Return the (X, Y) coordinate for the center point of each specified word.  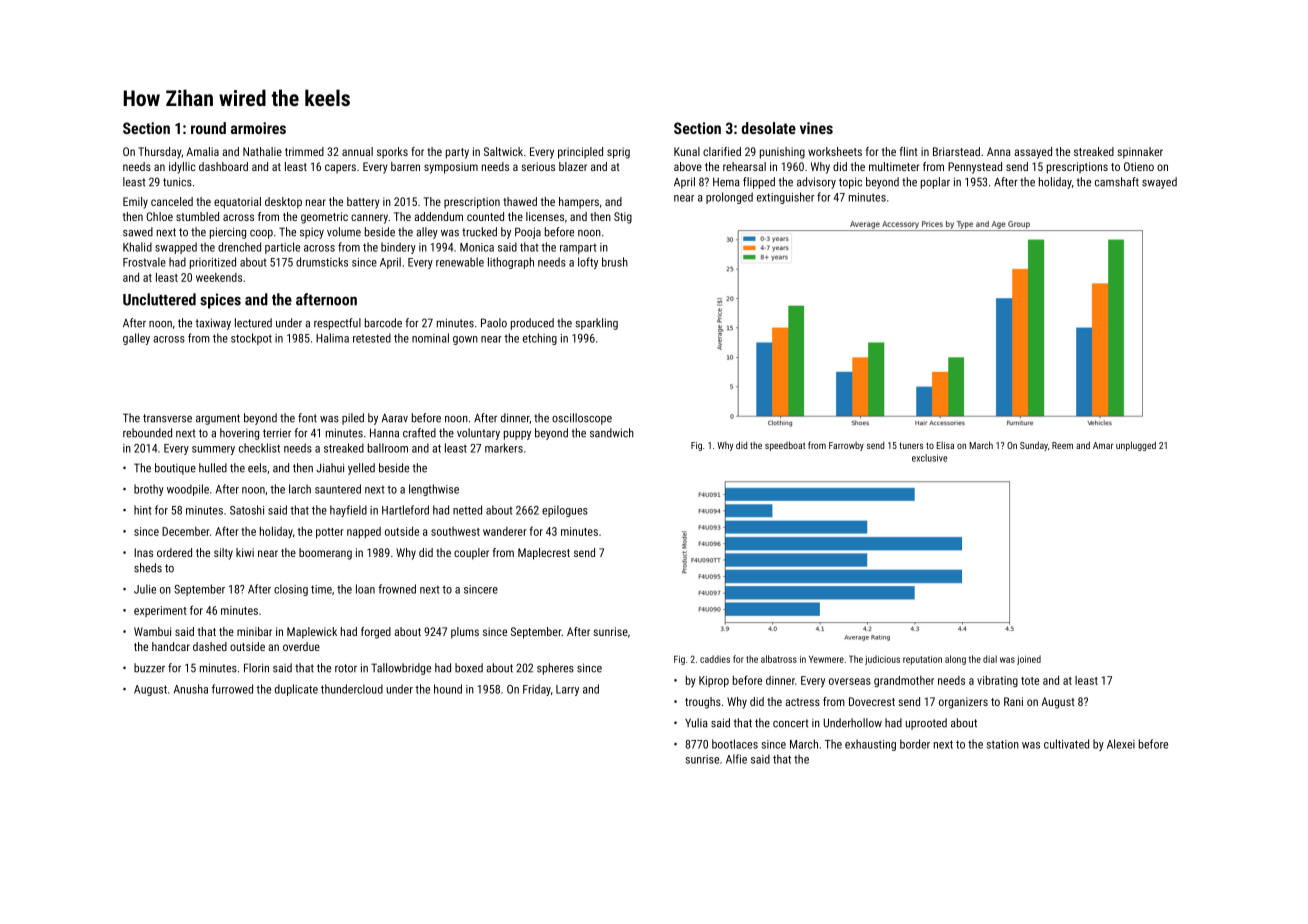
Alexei (1121, 744)
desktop (283, 203)
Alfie (736, 759)
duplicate (296, 690)
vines (816, 128)
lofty (588, 263)
